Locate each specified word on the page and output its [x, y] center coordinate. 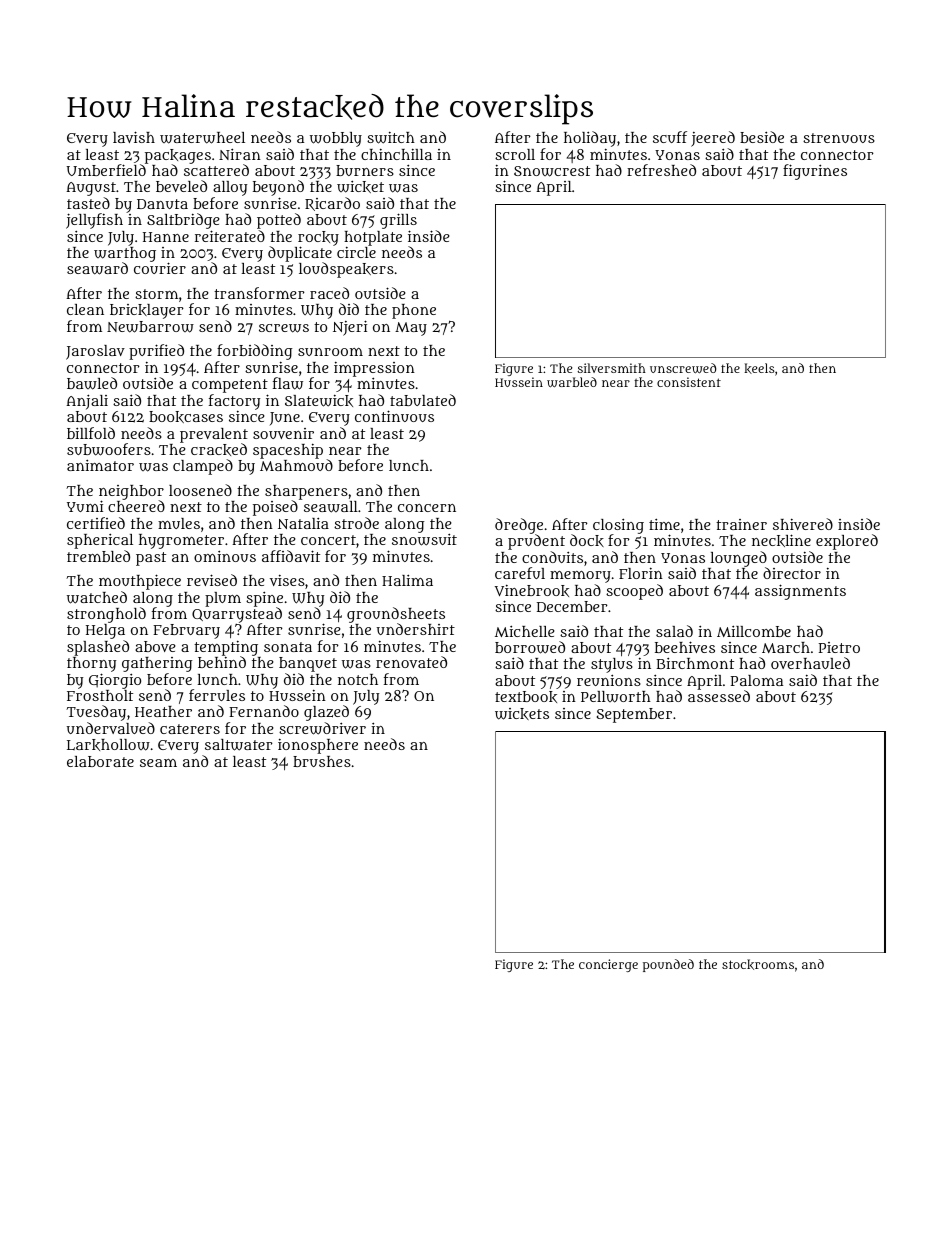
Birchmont [695, 663]
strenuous [839, 138]
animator [100, 465]
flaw [288, 383]
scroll [515, 154]
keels [759, 368]
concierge [608, 965]
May [411, 329]
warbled [572, 382]
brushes [322, 761]
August [91, 189]
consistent [689, 382]
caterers [190, 729]
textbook [526, 697]
